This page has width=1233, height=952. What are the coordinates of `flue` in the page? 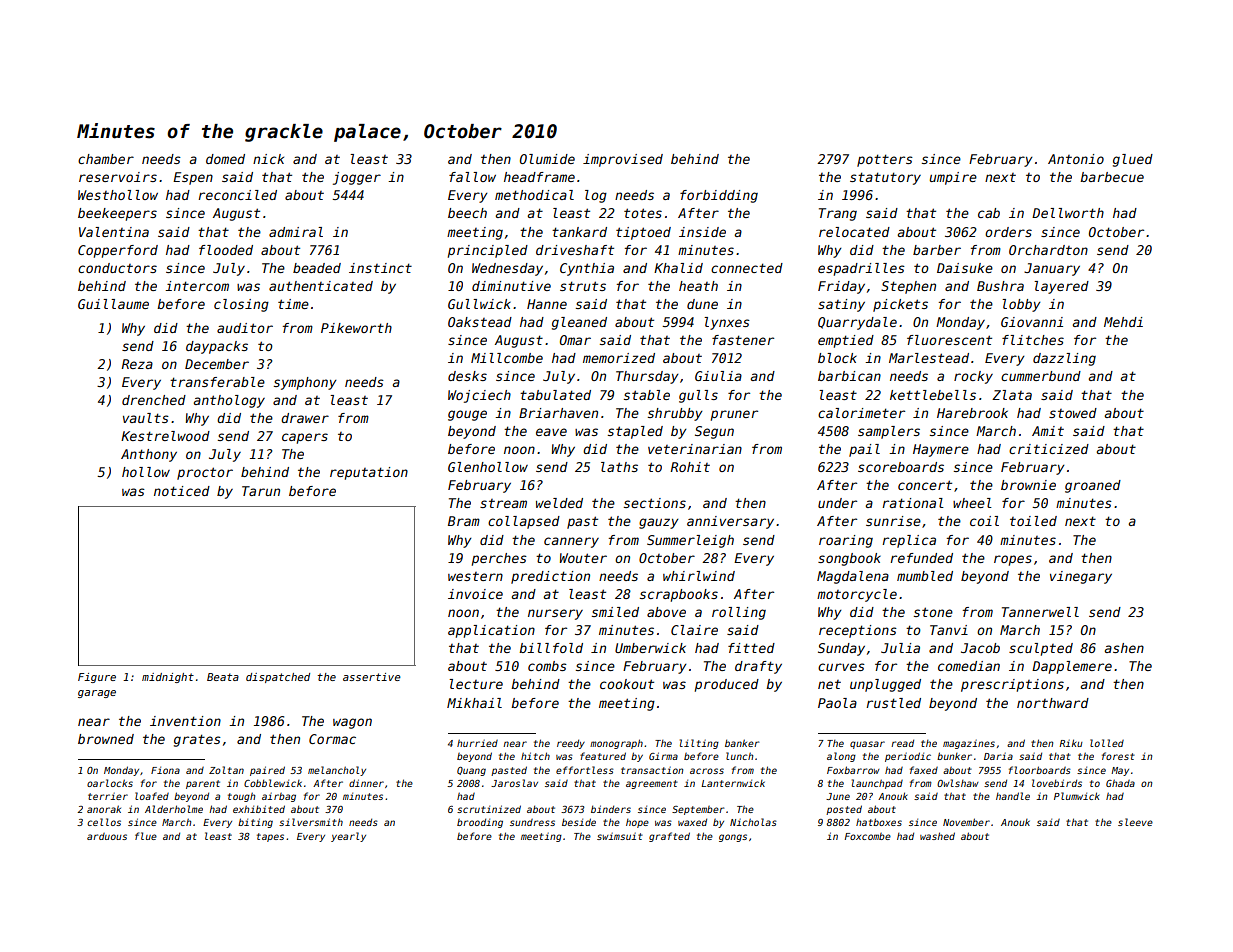 It's located at (146, 836).
